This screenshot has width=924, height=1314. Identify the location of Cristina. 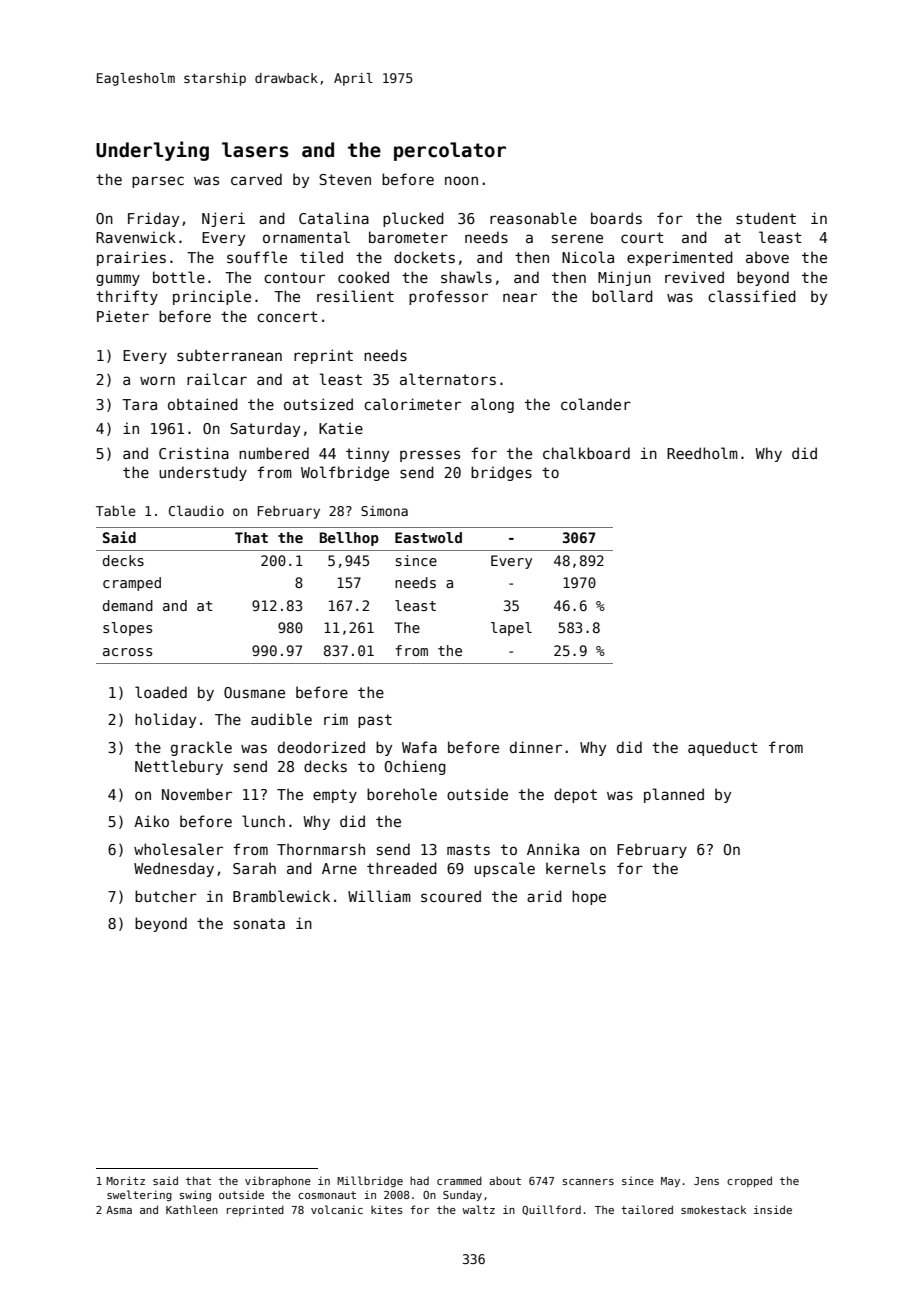
(194, 453).
